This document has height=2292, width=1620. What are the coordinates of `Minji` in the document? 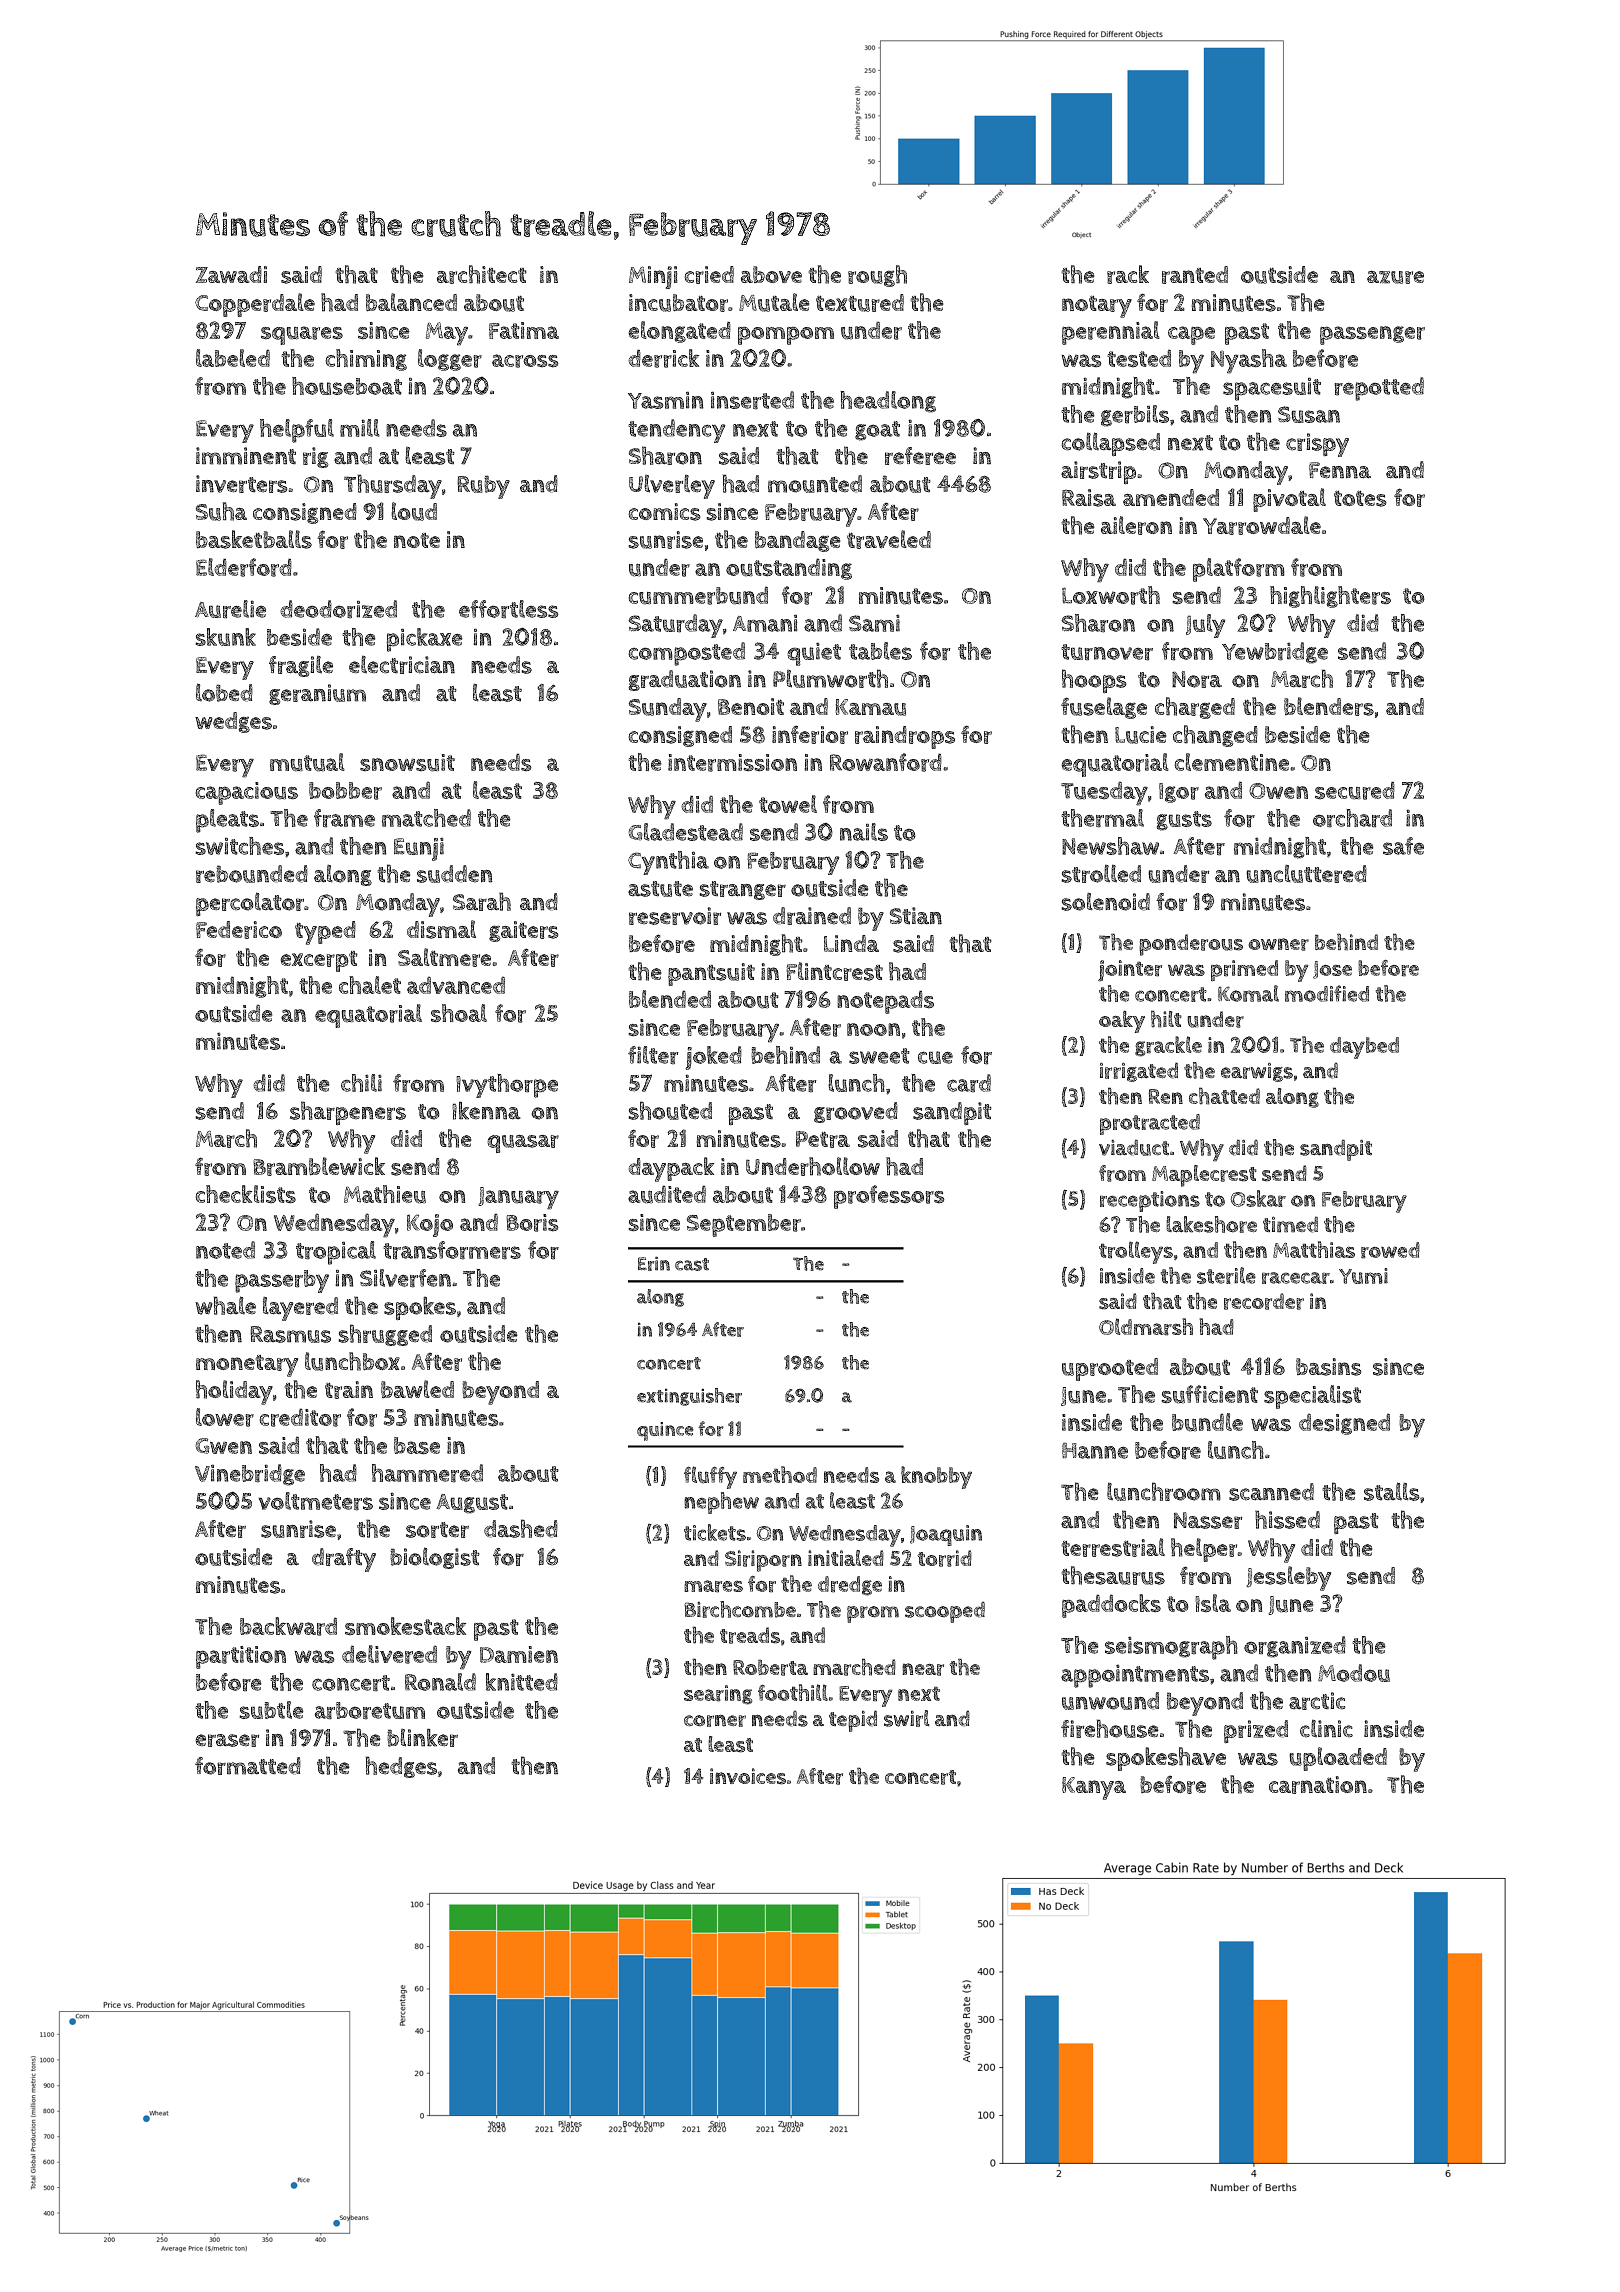 It's located at (653, 277).
